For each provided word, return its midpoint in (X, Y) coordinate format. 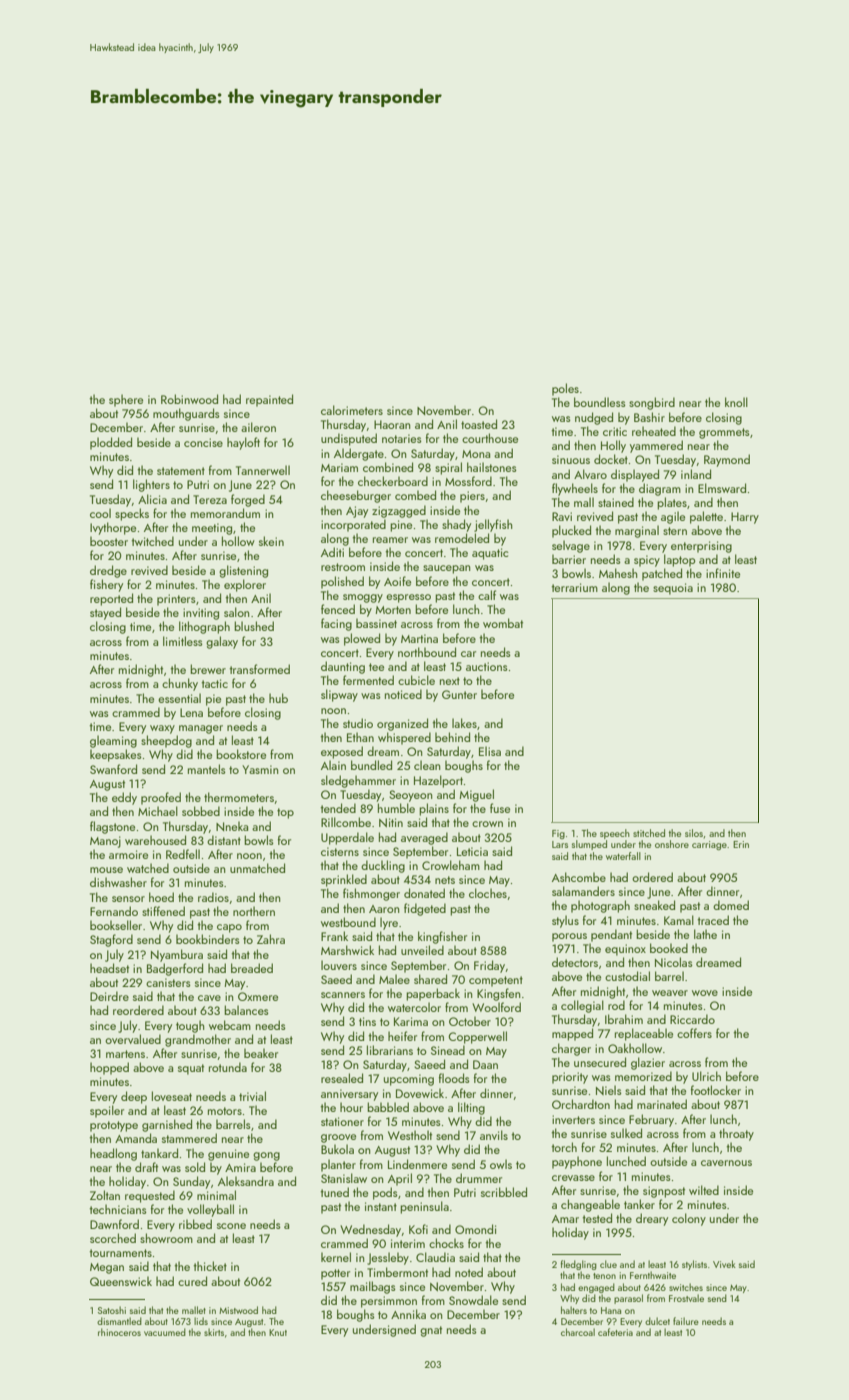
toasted (479, 424)
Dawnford (114, 1224)
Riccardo (692, 1019)
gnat (431, 1331)
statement (181, 471)
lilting (471, 1108)
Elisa (490, 751)
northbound (427, 652)
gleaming (113, 741)
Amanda (136, 1138)
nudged (594, 418)
